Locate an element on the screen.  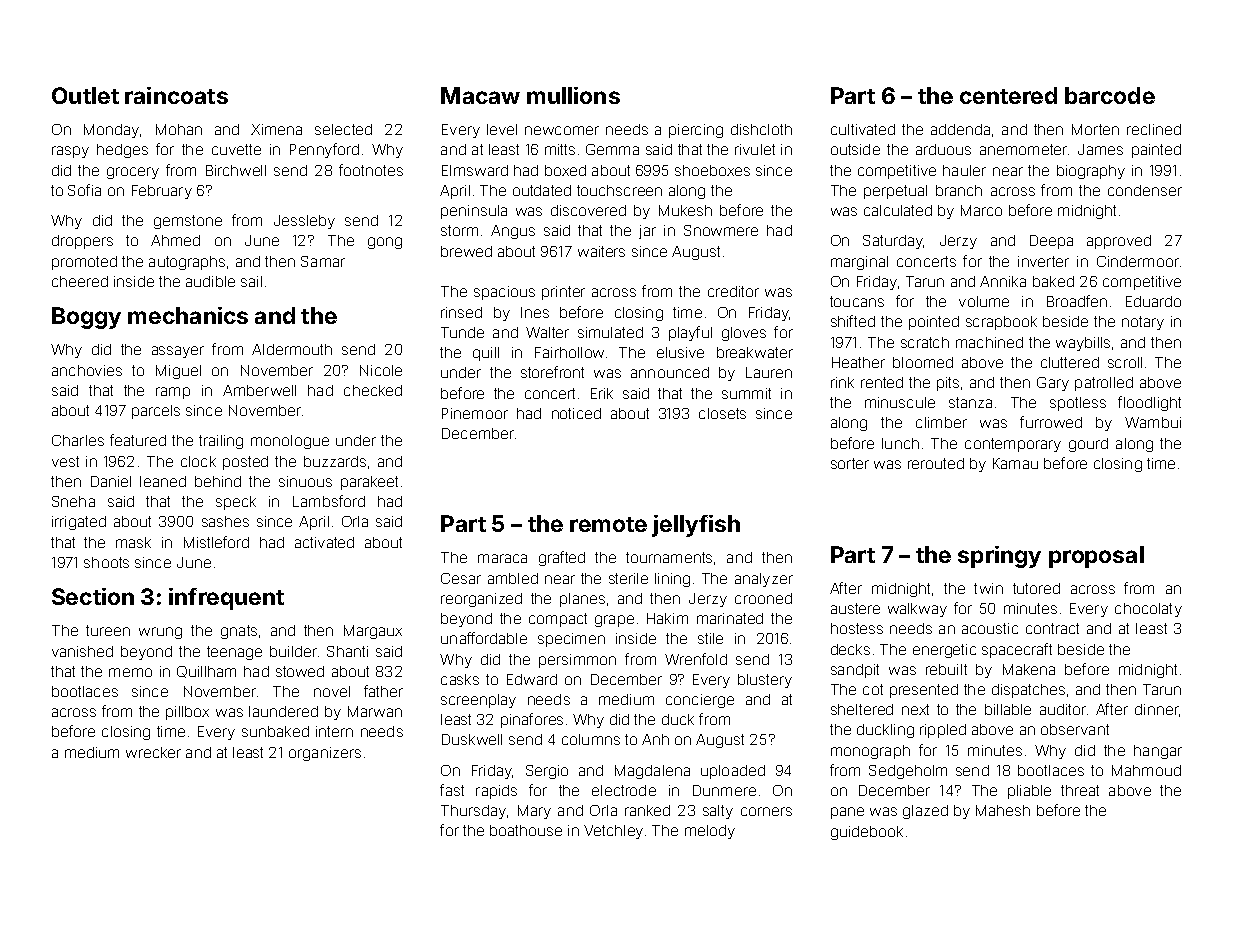
billable is located at coordinates (1008, 709).
